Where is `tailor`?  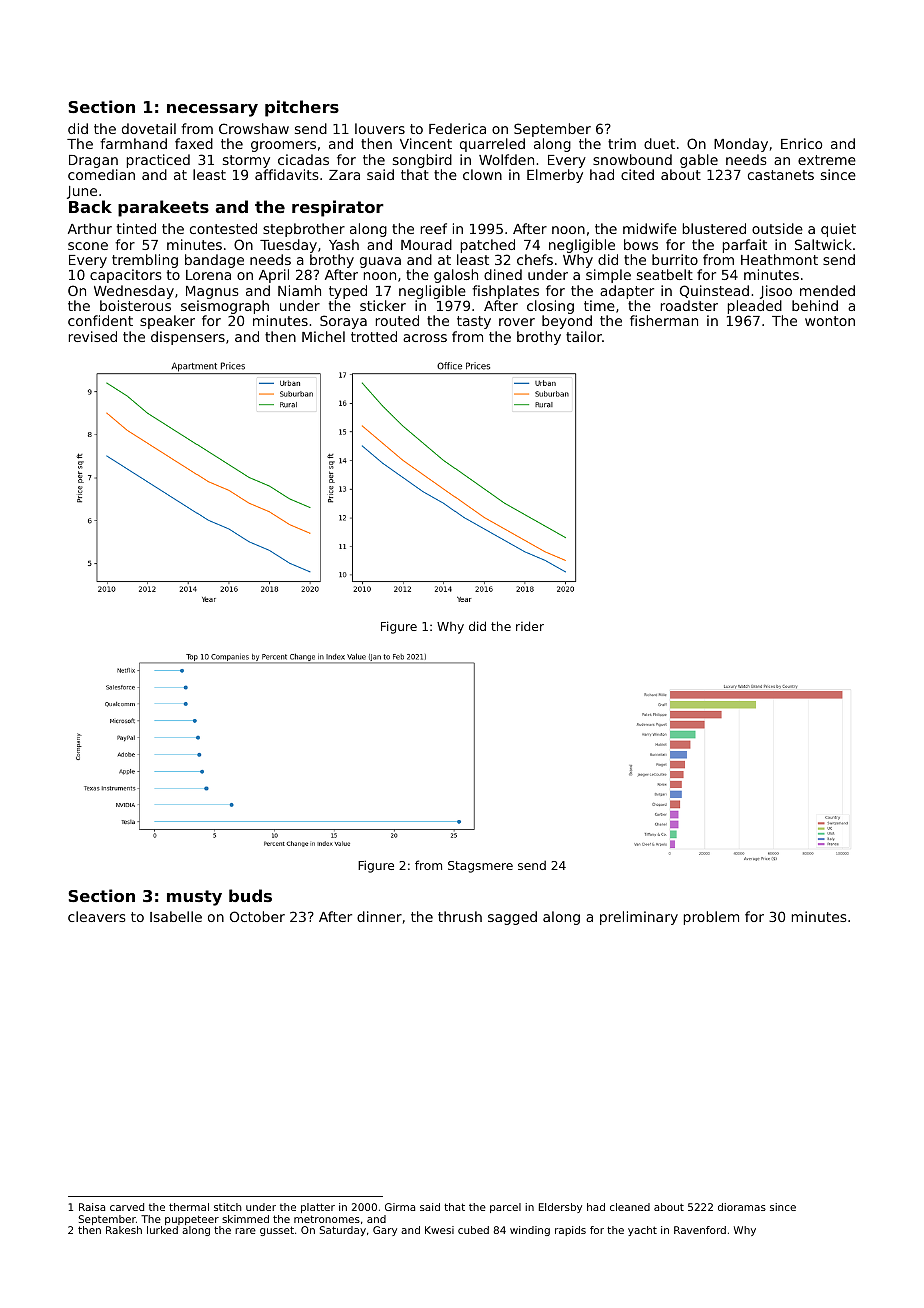 tailor is located at coordinates (584, 336).
